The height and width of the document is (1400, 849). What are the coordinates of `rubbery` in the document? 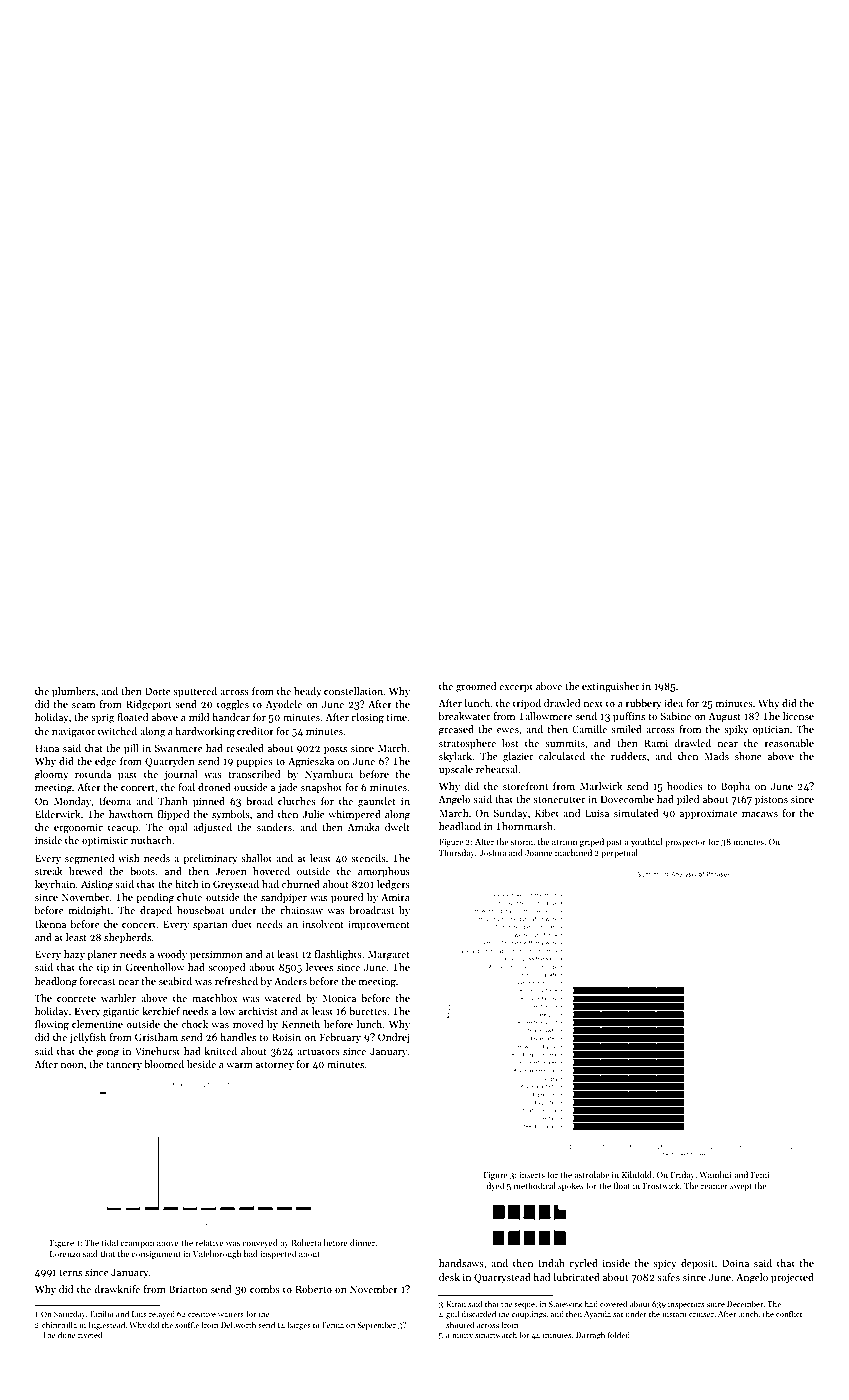 It's located at (644, 704).
